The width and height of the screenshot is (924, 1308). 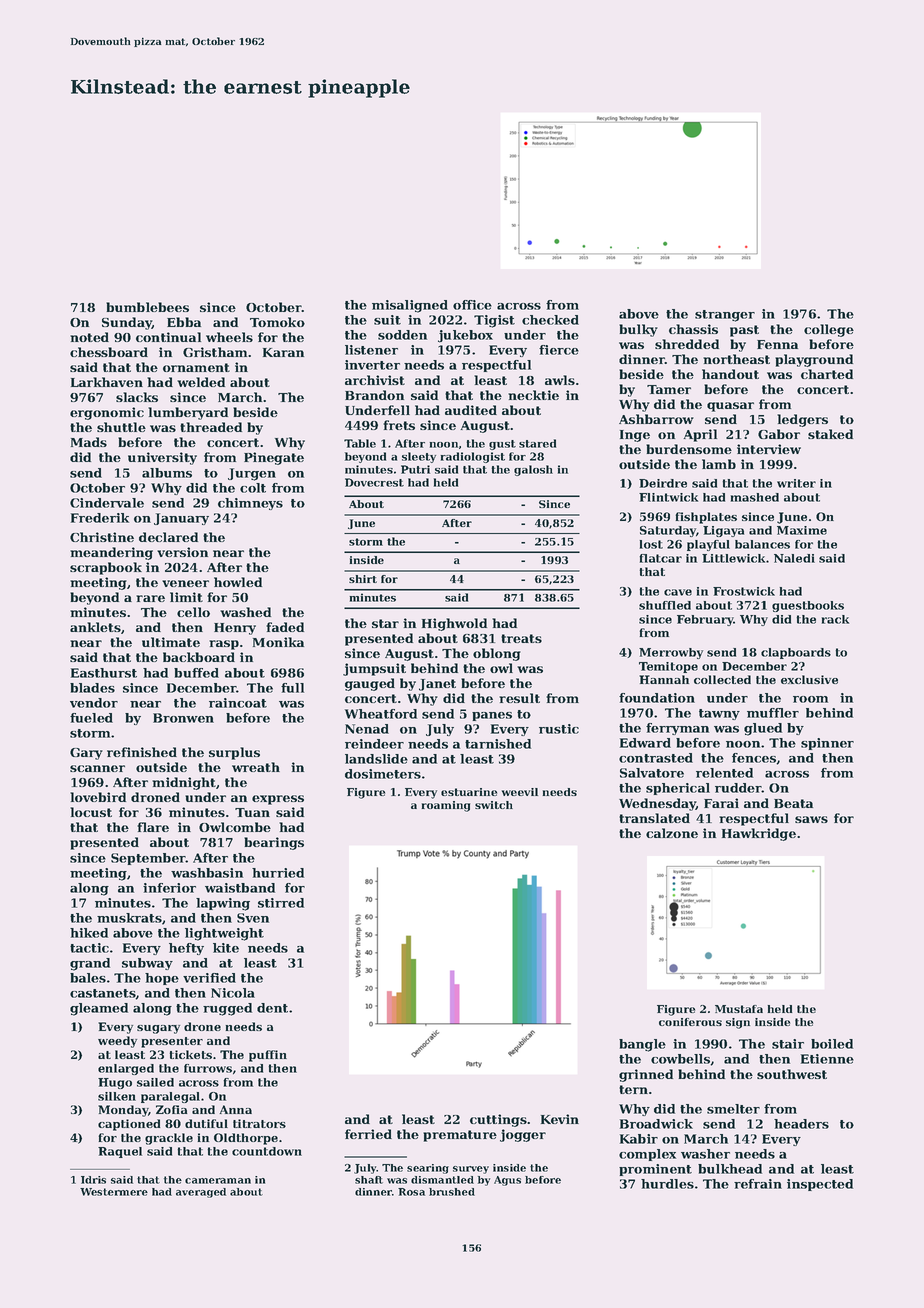 What do you see at coordinates (494, 321) in the screenshot?
I see `Tigist` at bounding box center [494, 321].
